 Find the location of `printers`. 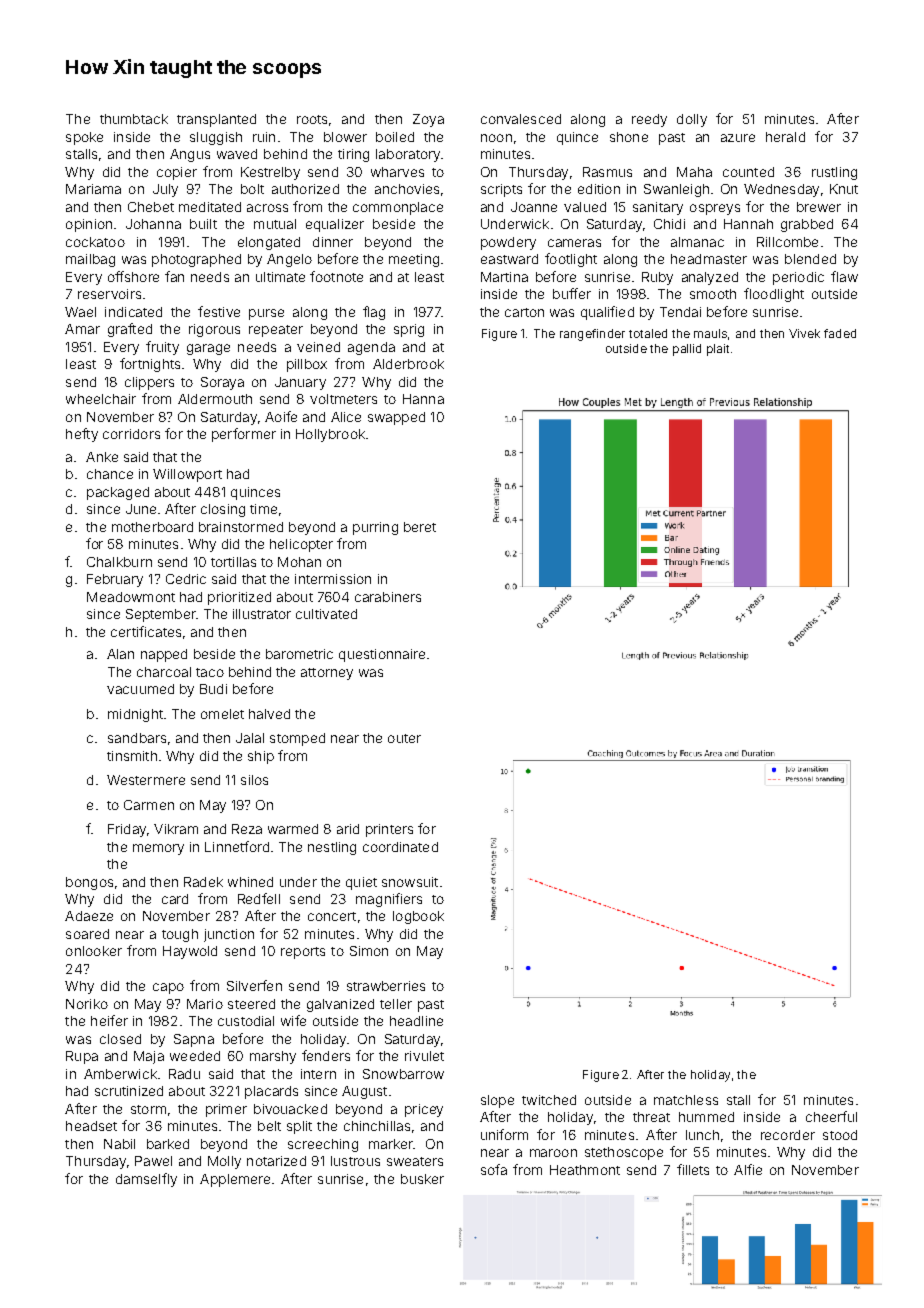

printers is located at coordinates (389, 830).
